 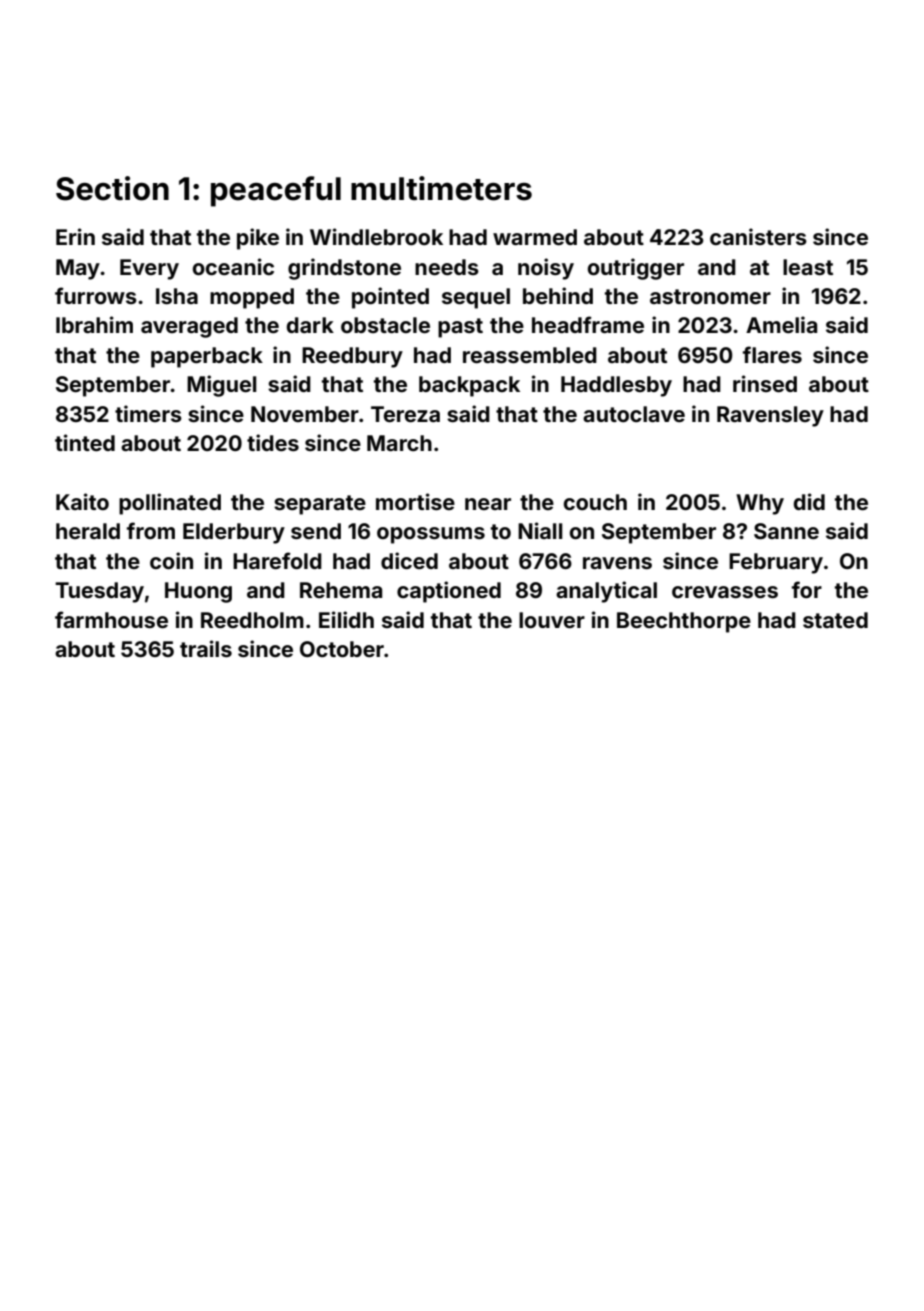 What do you see at coordinates (710, 296) in the screenshot?
I see `astronomer` at bounding box center [710, 296].
